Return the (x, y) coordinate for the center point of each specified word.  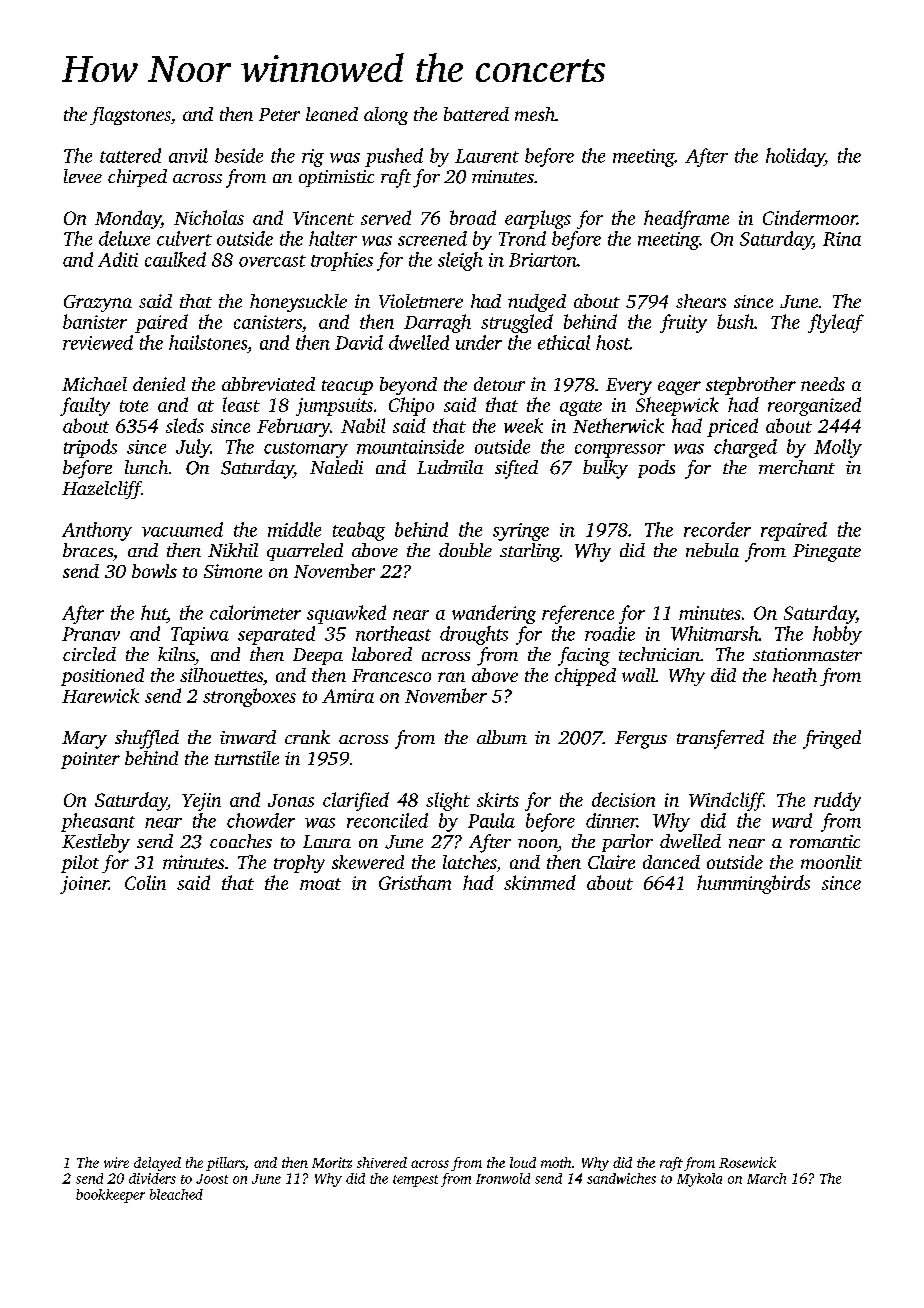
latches (469, 862)
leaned (332, 114)
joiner (84, 885)
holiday (795, 157)
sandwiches (621, 1178)
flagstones (130, 116)
